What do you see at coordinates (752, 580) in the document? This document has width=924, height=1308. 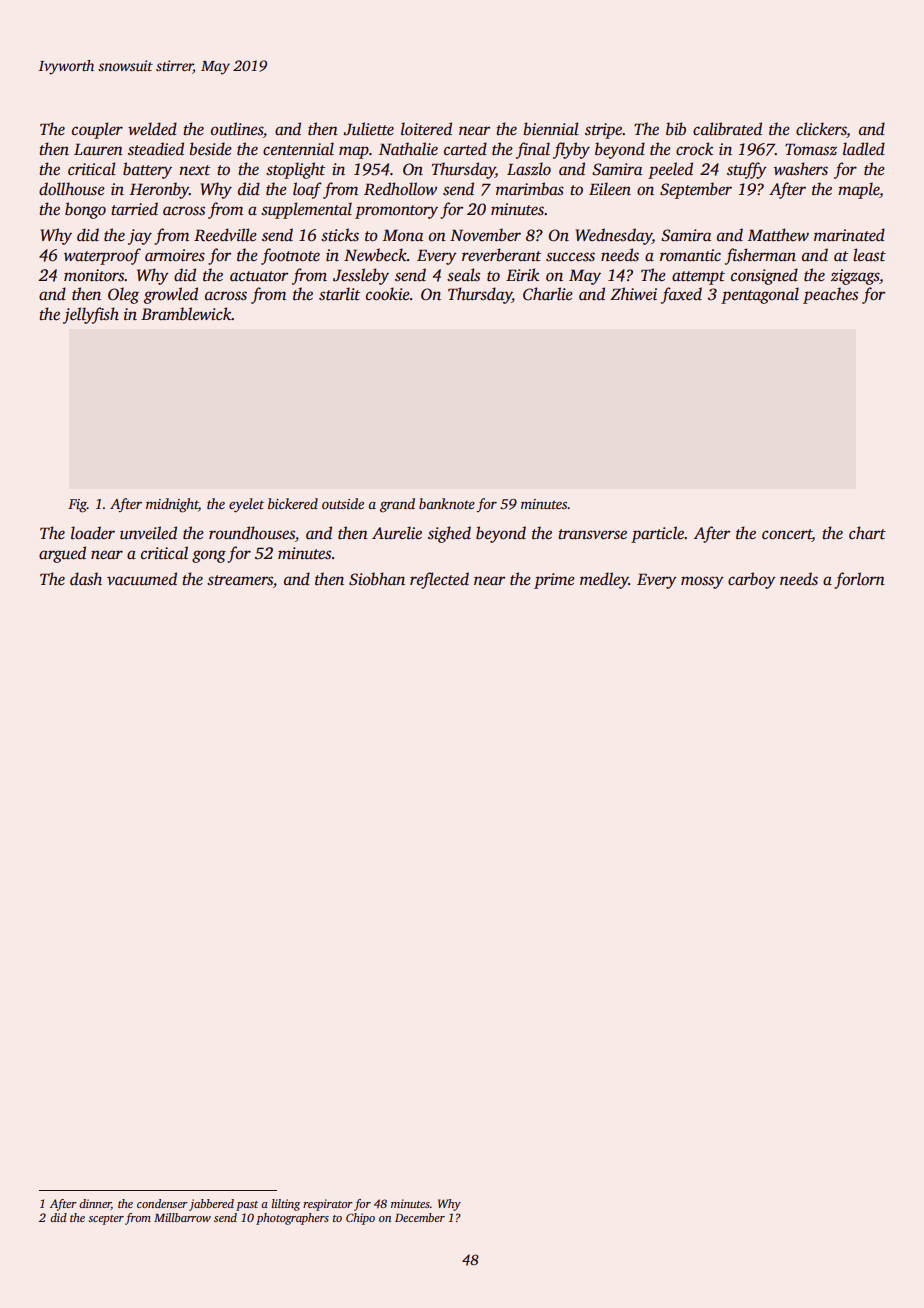 I see `carboy` at bounding box center [752, 580].
